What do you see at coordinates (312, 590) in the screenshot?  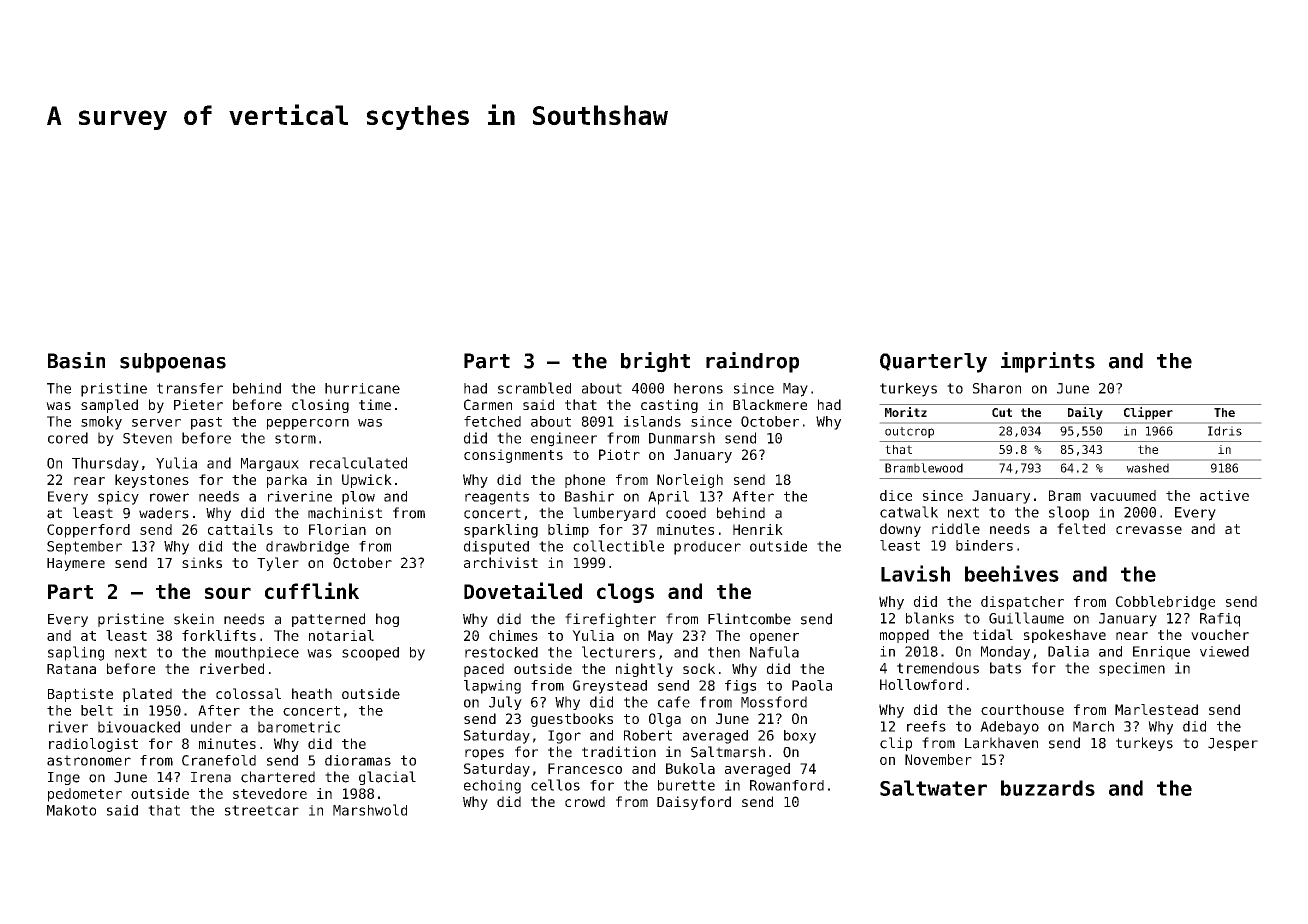 I see `cufflink` at bounding box center [312, 590].
